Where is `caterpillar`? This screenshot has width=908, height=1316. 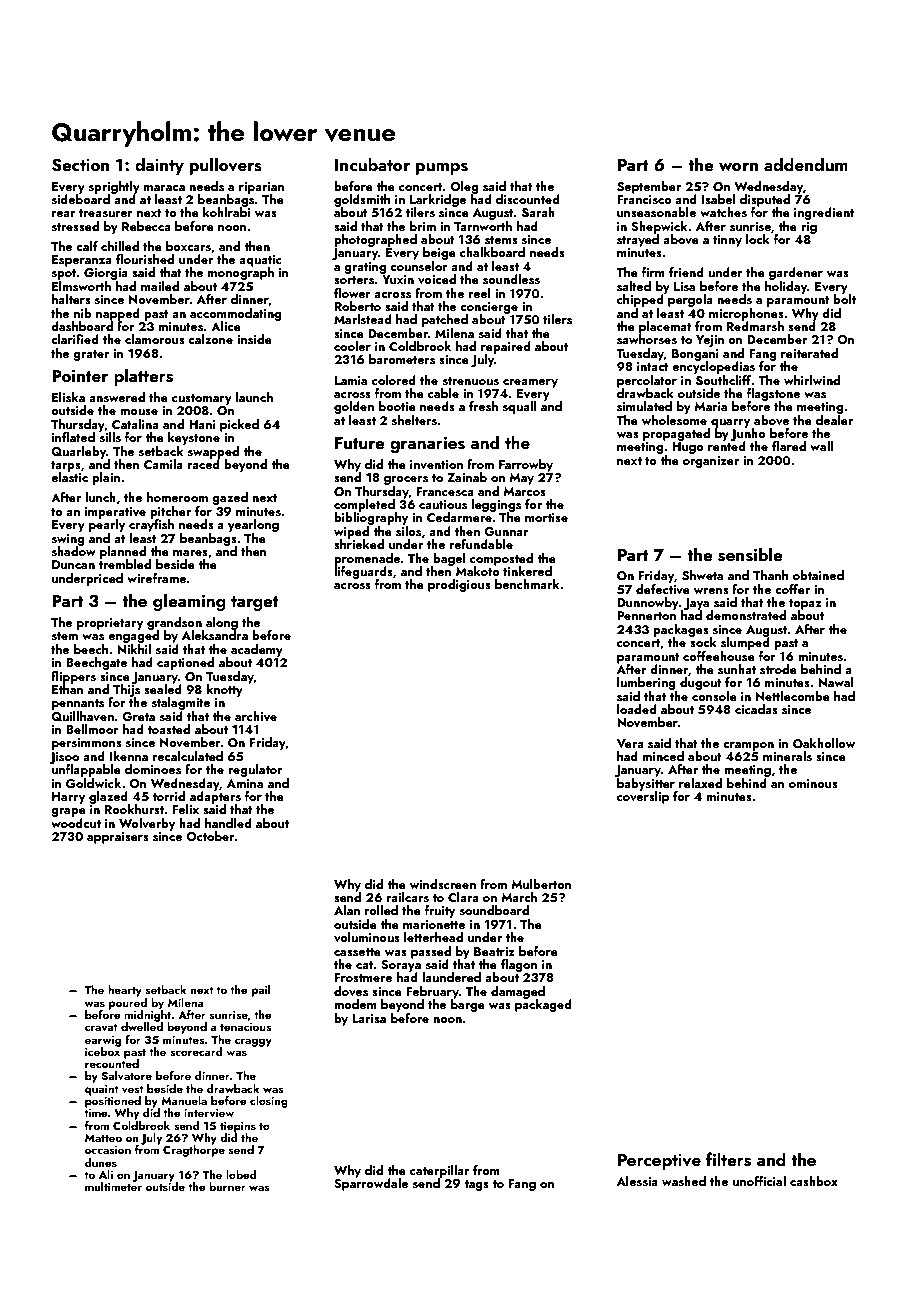 caterpillar is located at coordinates (439, 1171).
